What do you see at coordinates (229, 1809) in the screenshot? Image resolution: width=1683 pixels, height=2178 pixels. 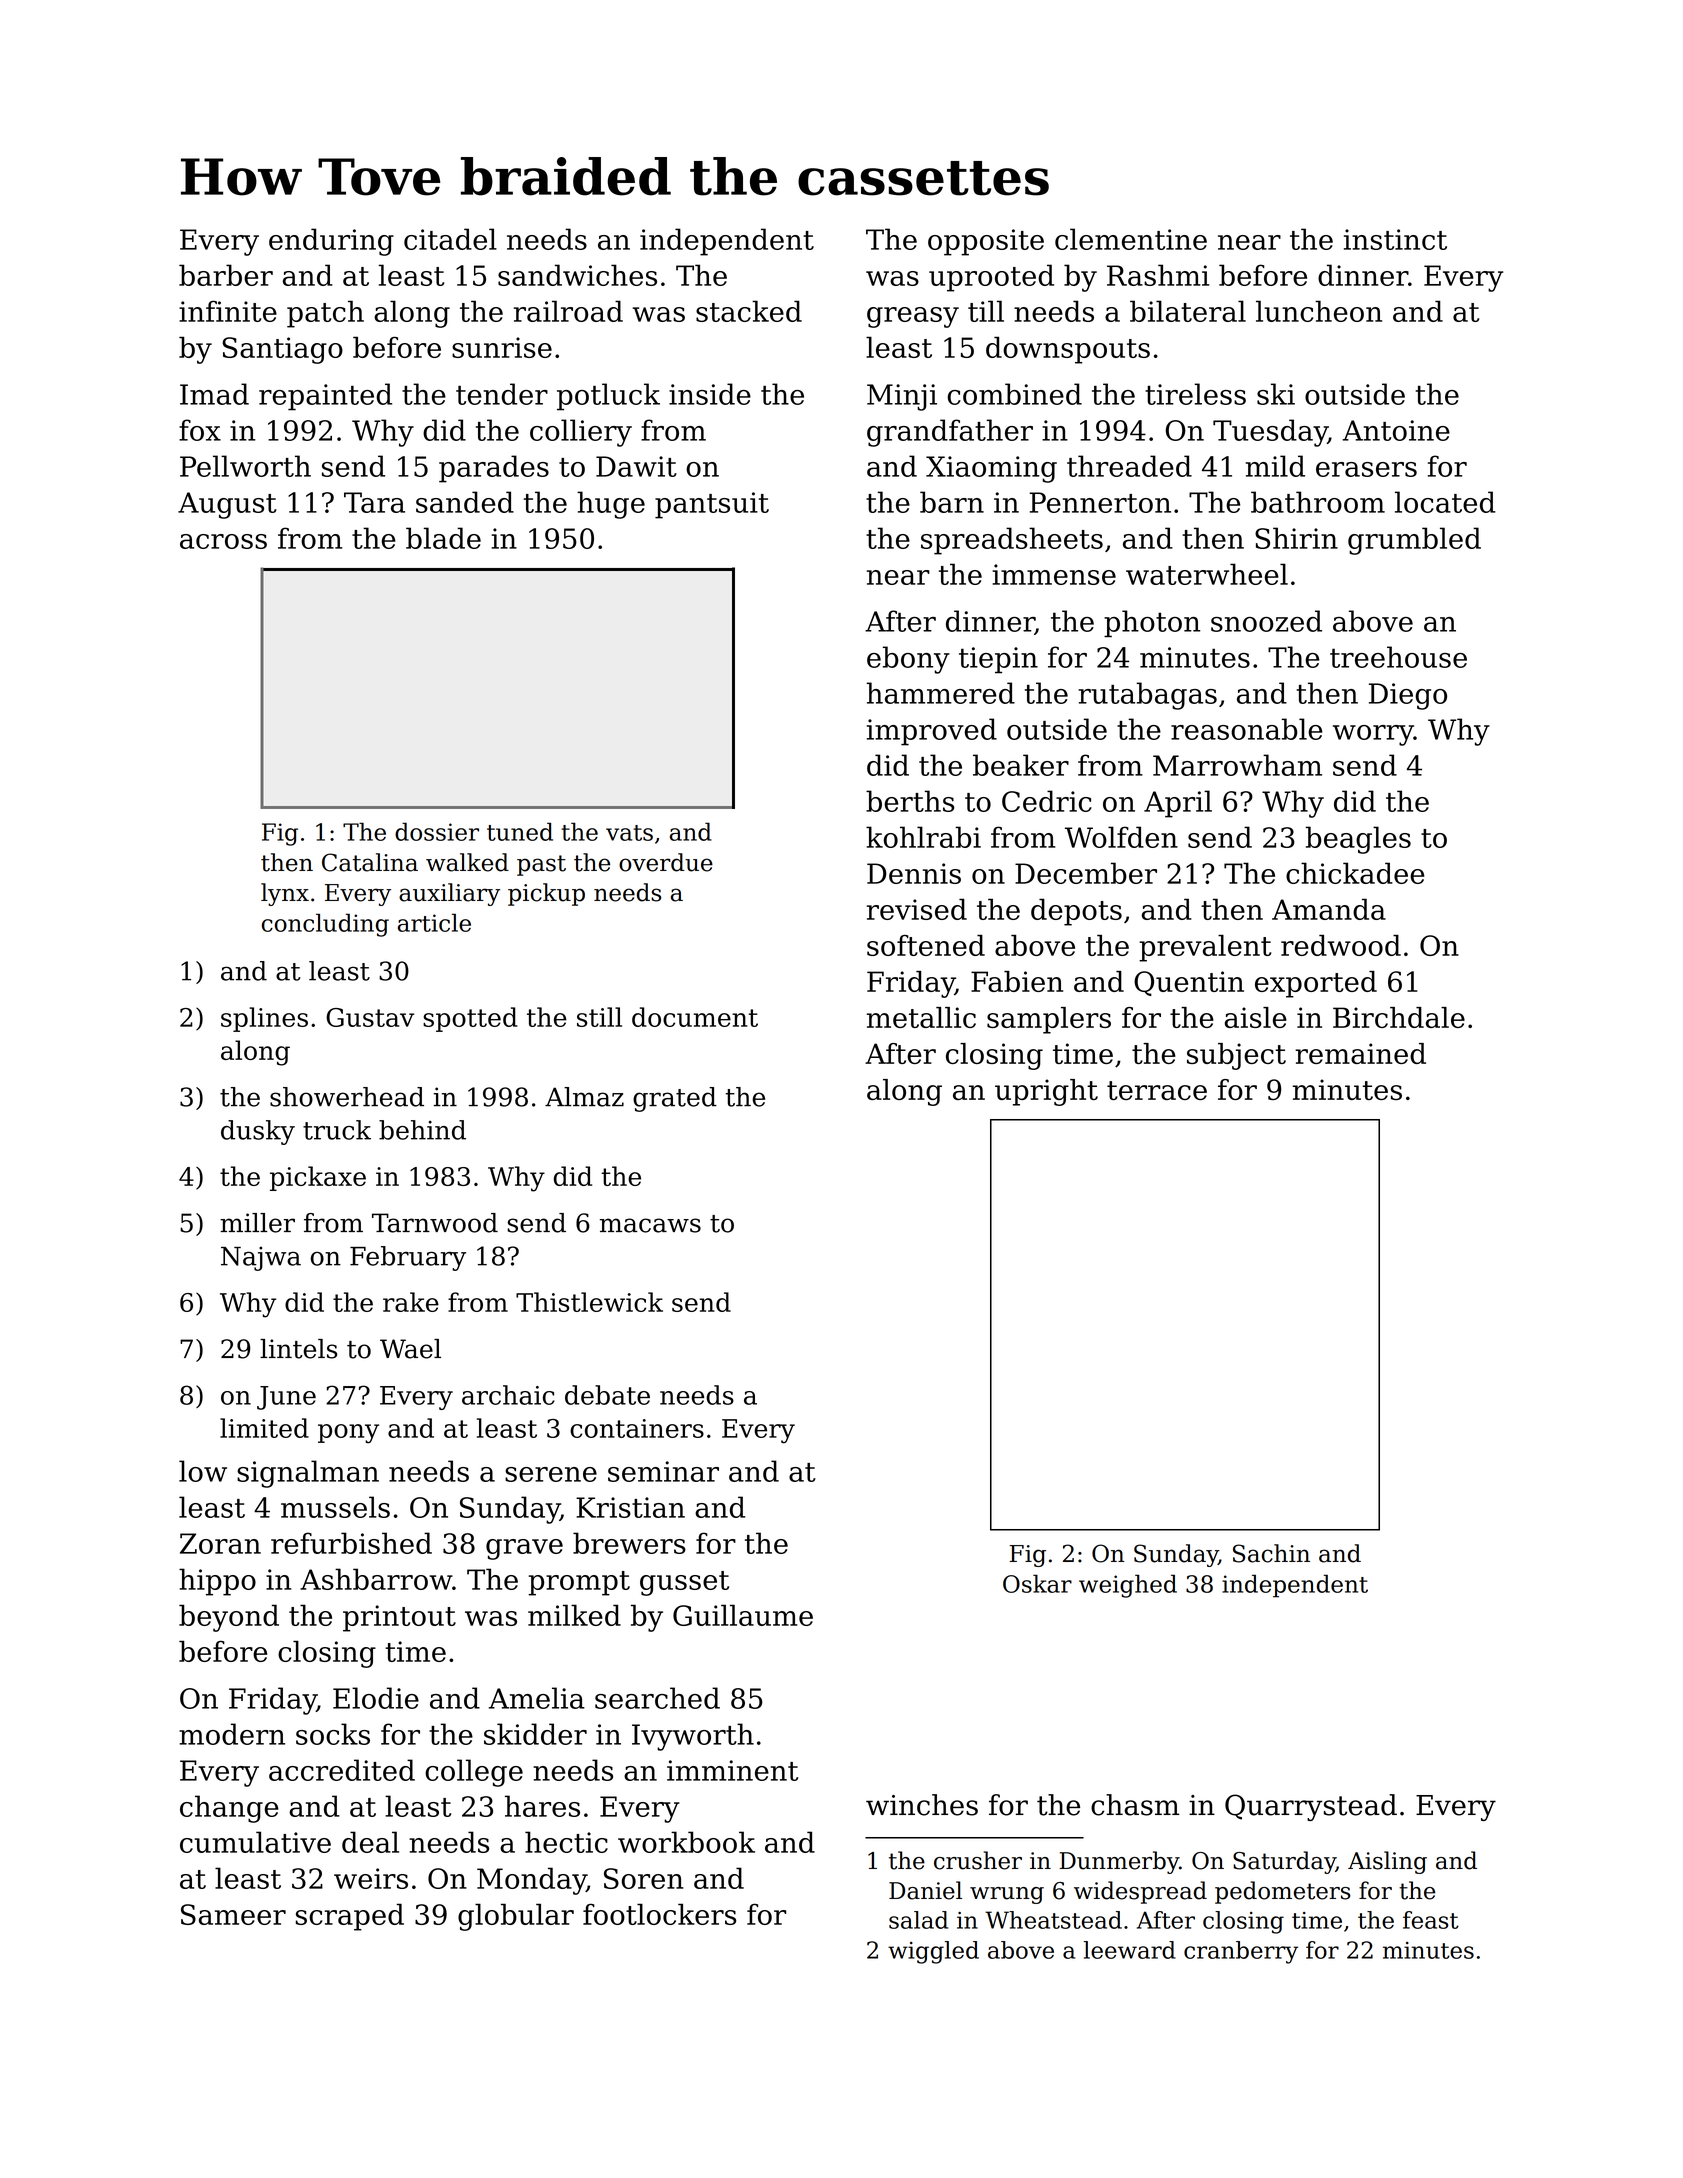 I see `change` at bounding box center [229, 1809].
